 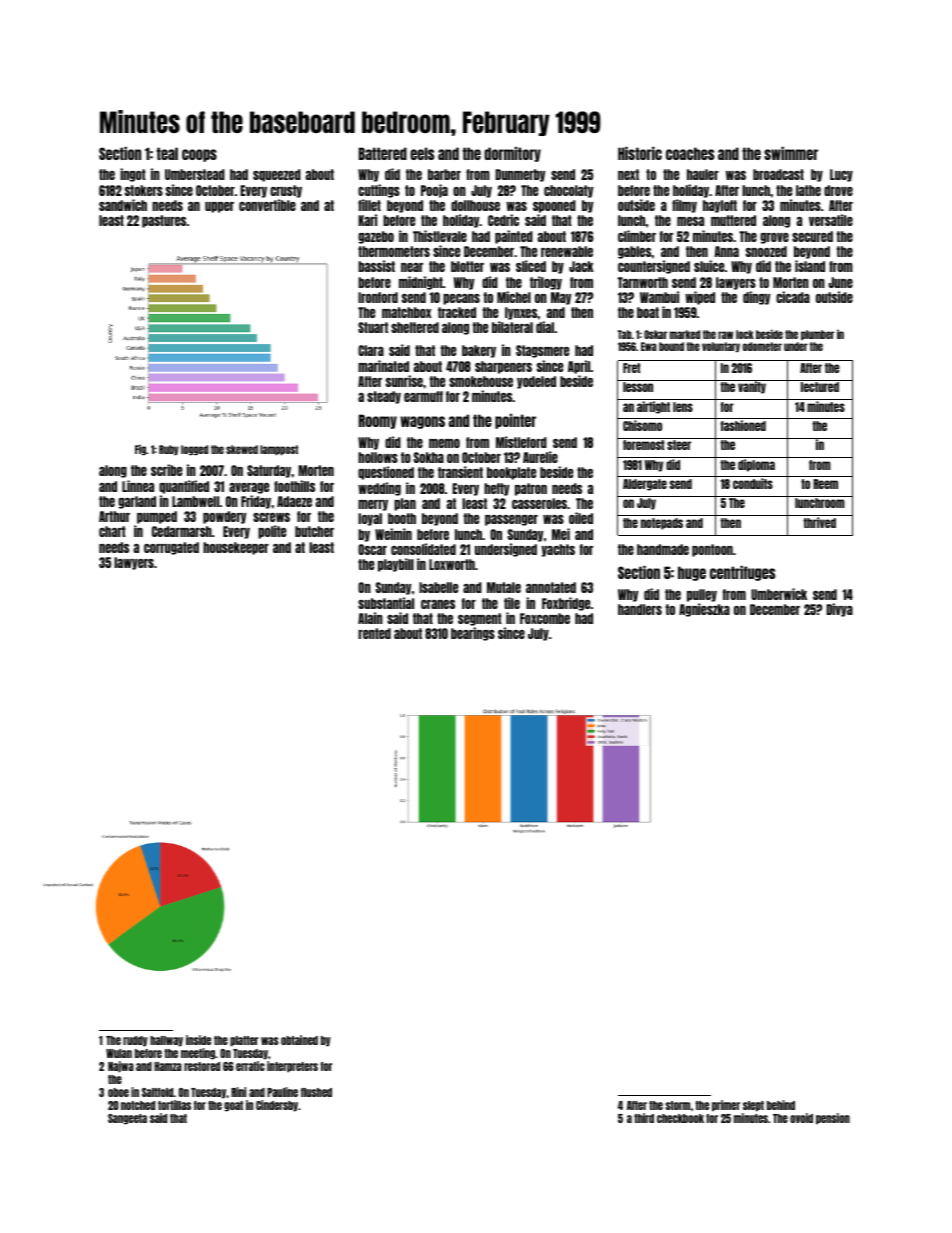 What do you see at coordinates (374, 633) in the document?
I see `rented` at bounding box center [374, 633].
